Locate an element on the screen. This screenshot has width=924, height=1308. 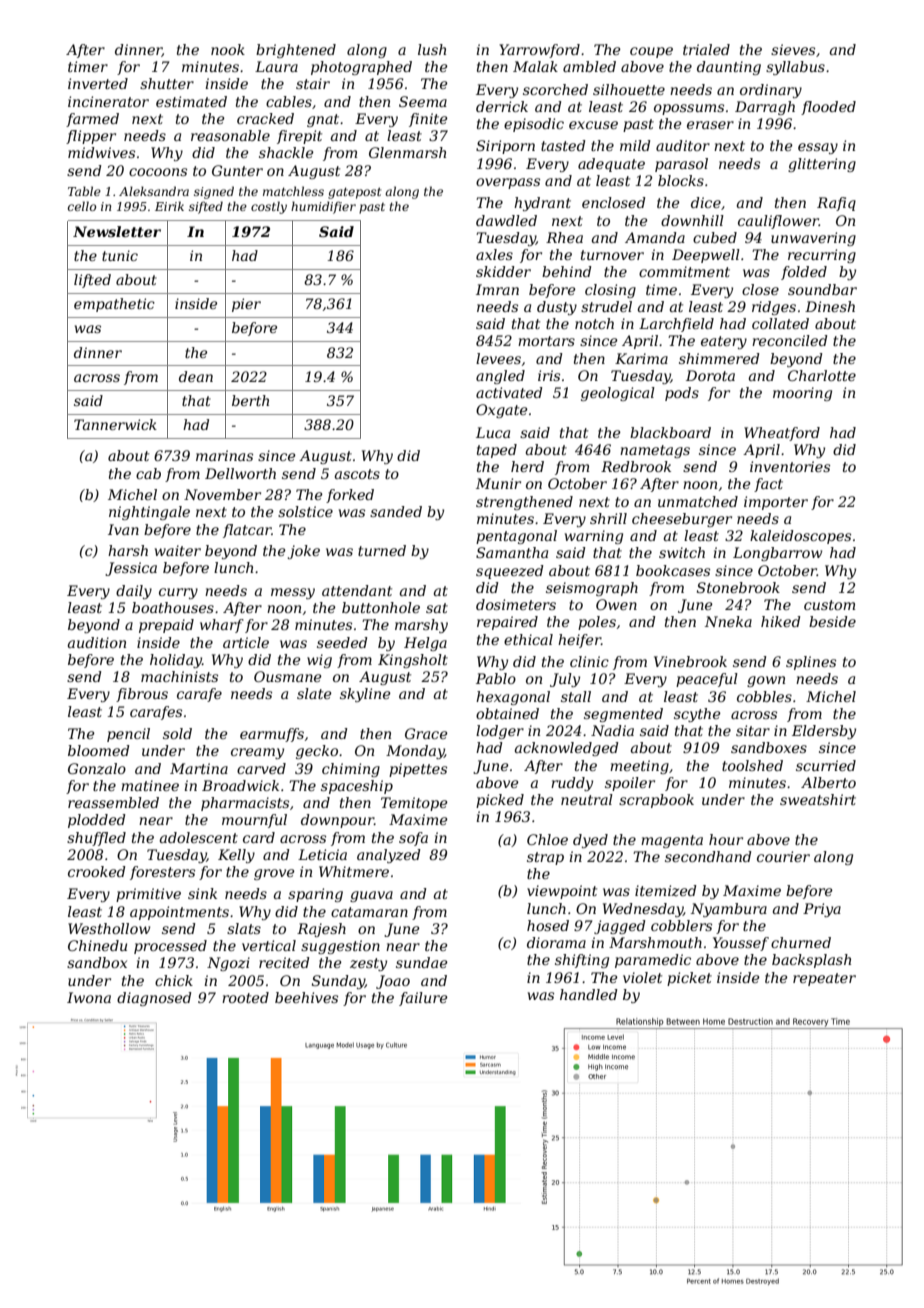
recurring is located at coordinates (822, 256).
